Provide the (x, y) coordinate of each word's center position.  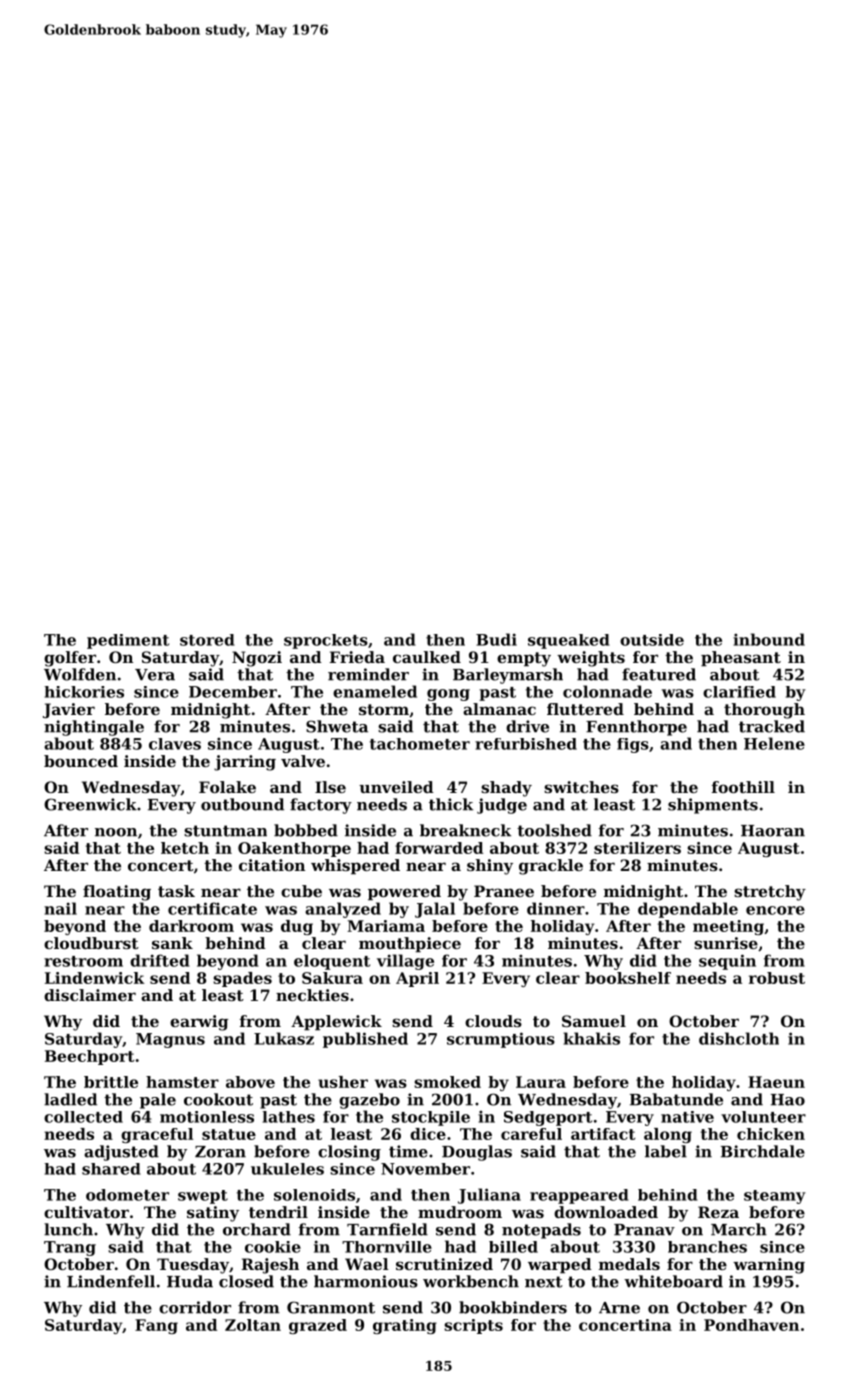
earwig (199, 1023)
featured (659, 674)
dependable (688, 910)
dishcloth (739, 1038)
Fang (156, 1326)
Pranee (504, 891)
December (233, 692)
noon (116, 832)
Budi (496, 639)
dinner (556, 908)
